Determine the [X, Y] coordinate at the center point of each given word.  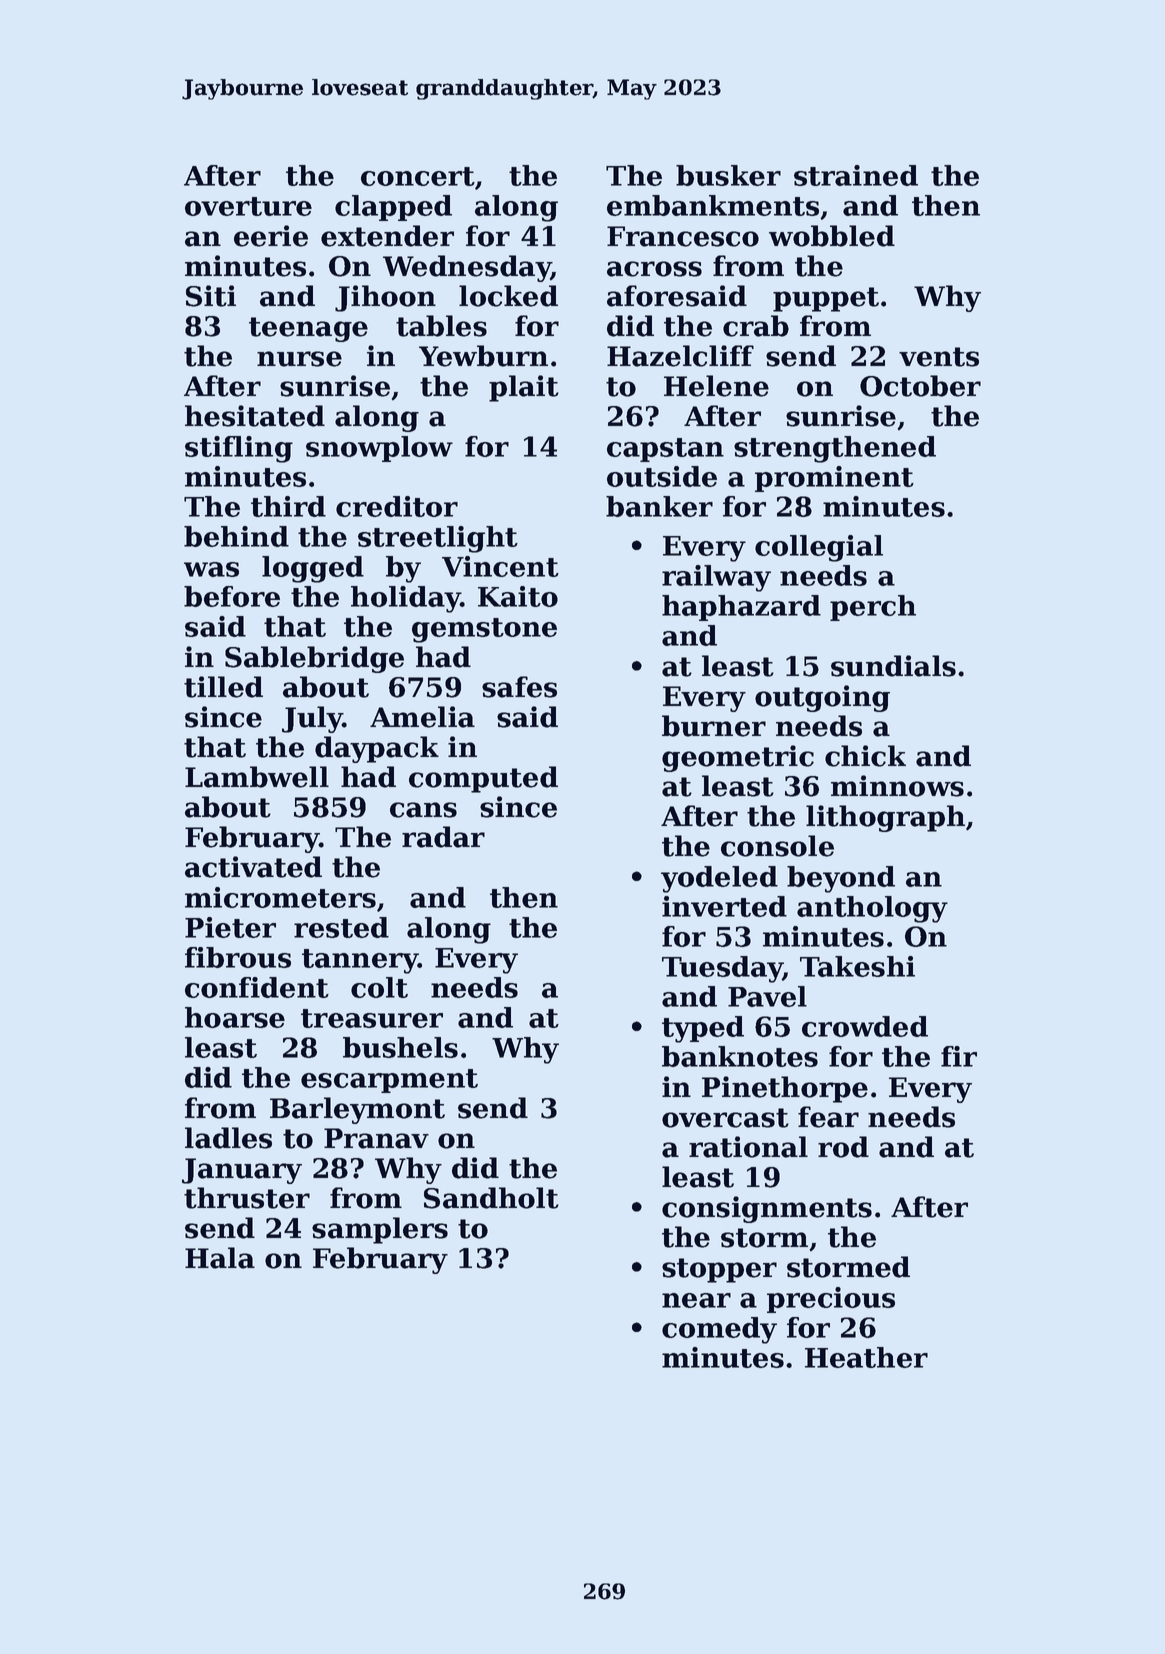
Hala [220, 1258]
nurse [299, 359]
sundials [893, 666]
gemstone [484, 630]
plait [524, 388]
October [920, 386]
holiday [406, 599]
